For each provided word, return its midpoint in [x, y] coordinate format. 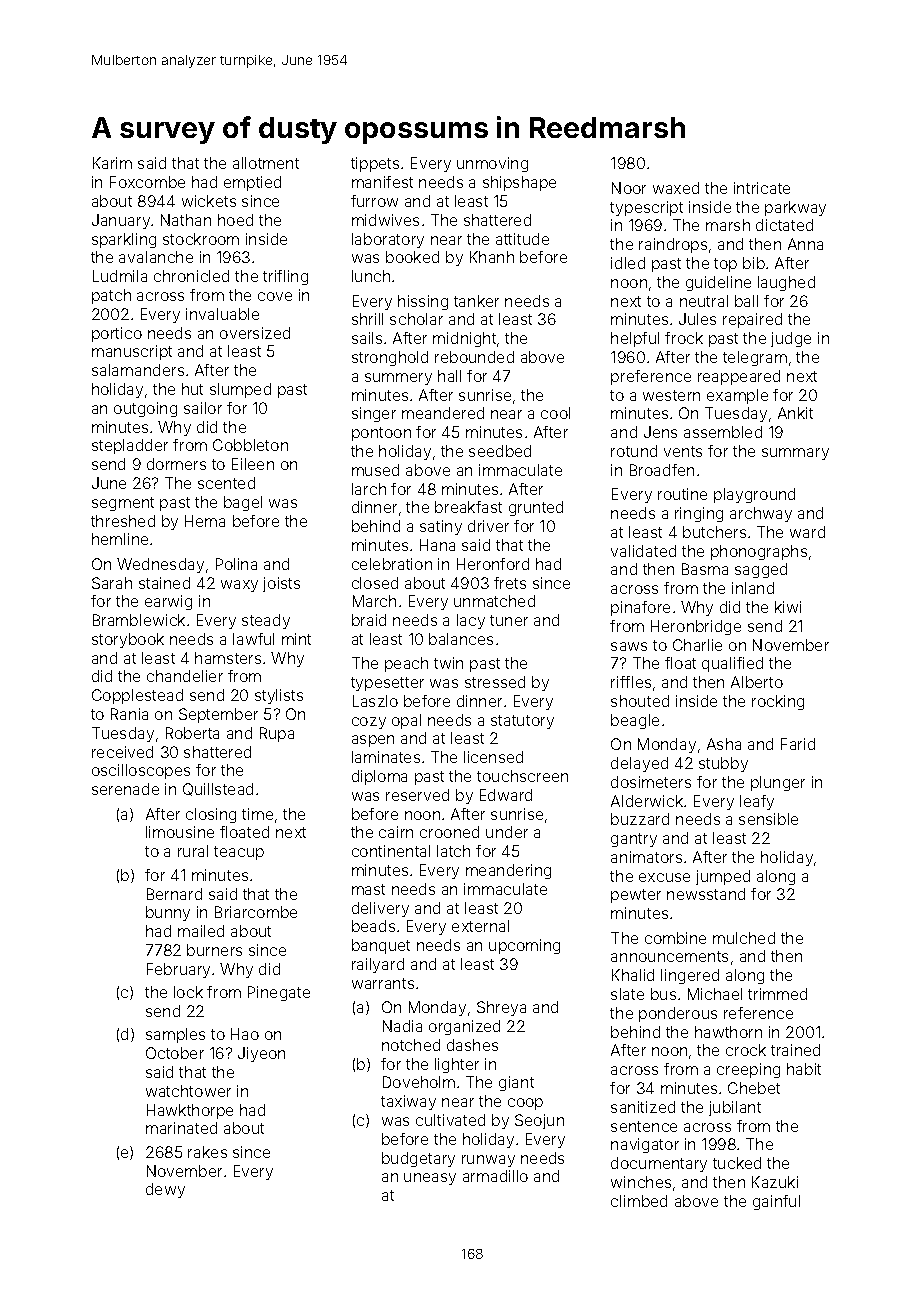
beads [373, 926]
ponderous [678, 1014]
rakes [207, 1152]
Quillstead [218, 789]
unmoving [492, 164]
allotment [266, 163]
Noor [629, 188]
